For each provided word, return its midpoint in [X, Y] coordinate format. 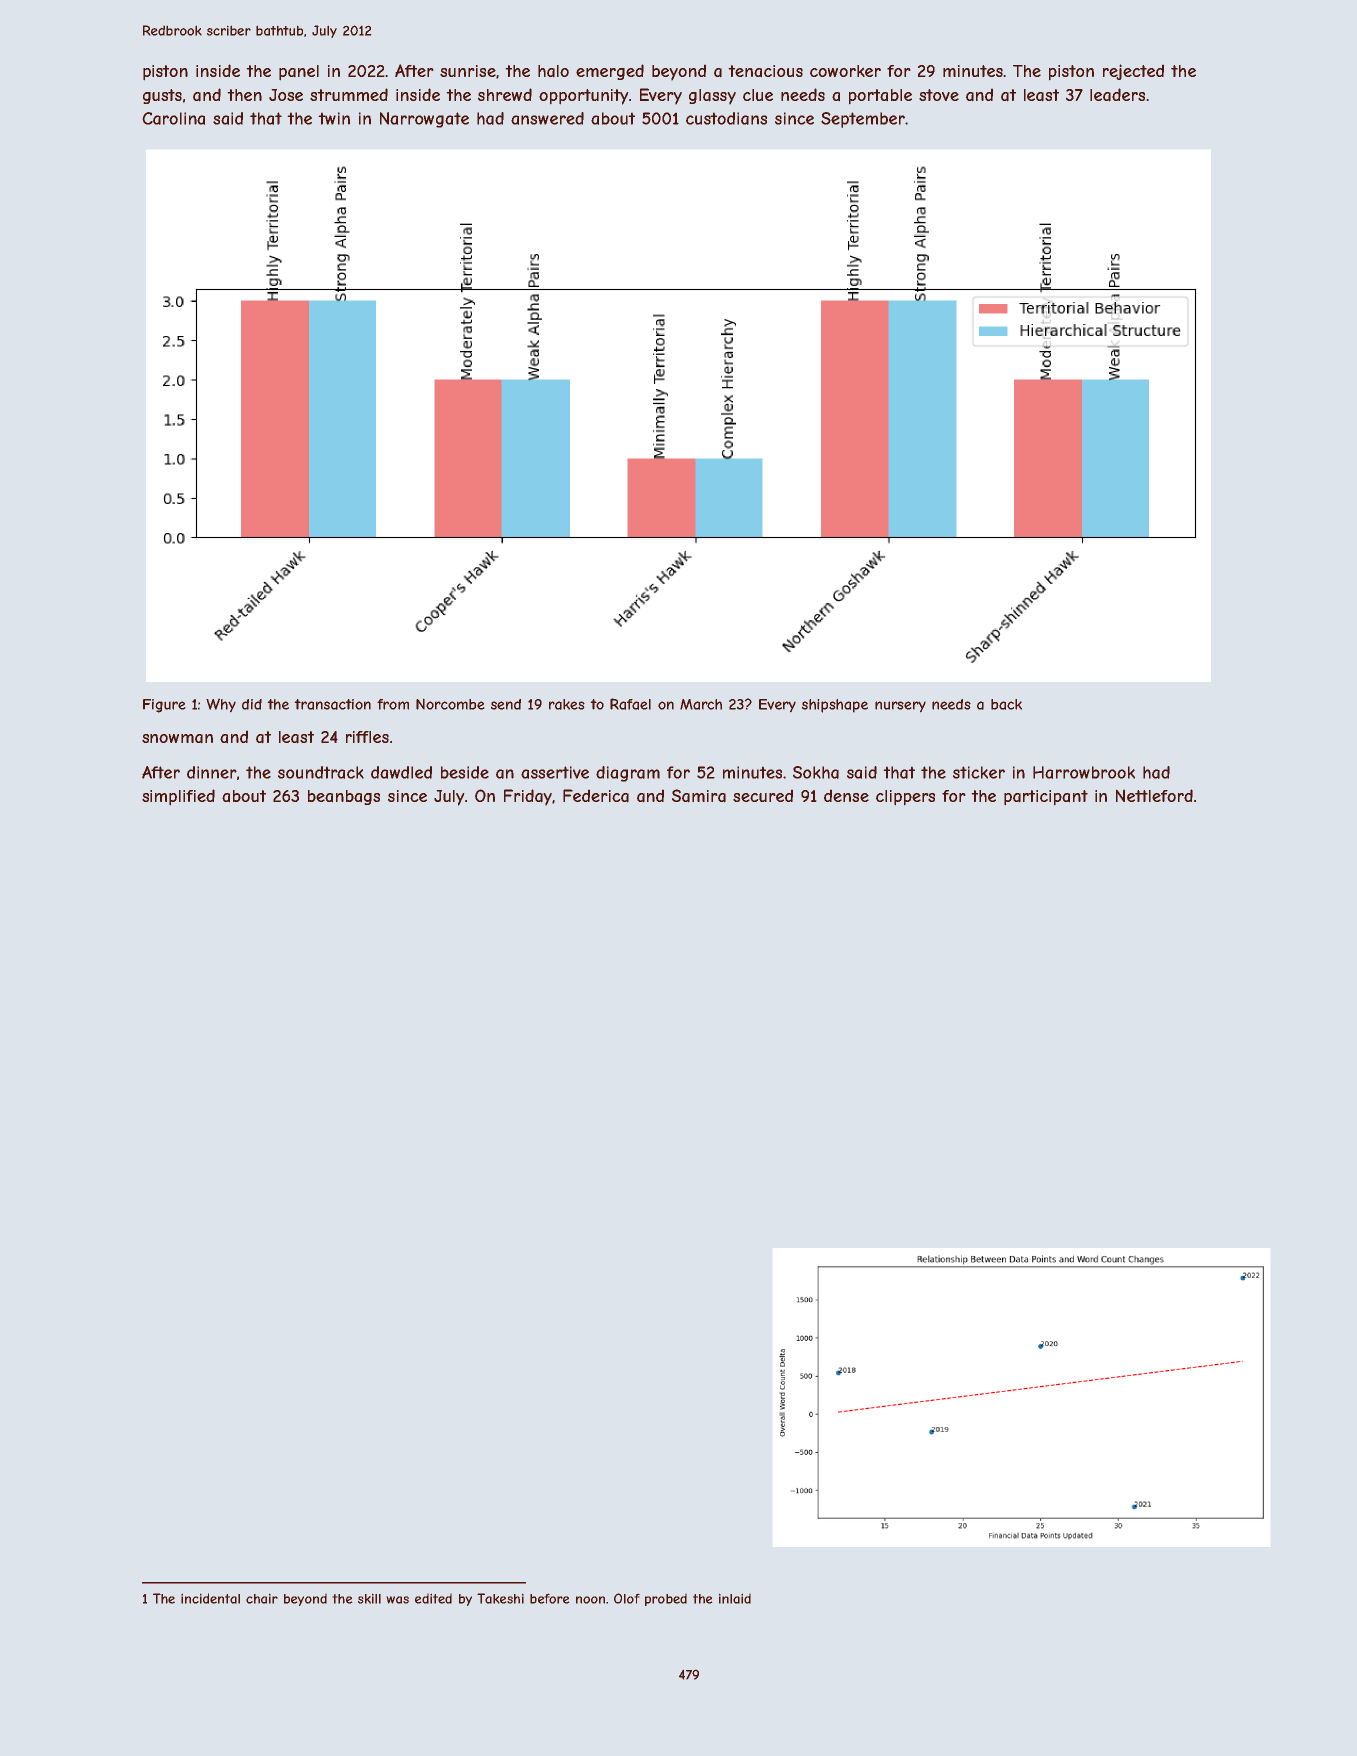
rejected [1133, 72]
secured [763, 796]
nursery [900, 706]
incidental [210, 1598]
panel [299, 72]
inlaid [735, 1599]
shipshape [835, 706]
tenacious [766, 71]
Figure [164, 706]
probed [666, 1600]
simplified [178, 797]
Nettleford [1154, 795]
